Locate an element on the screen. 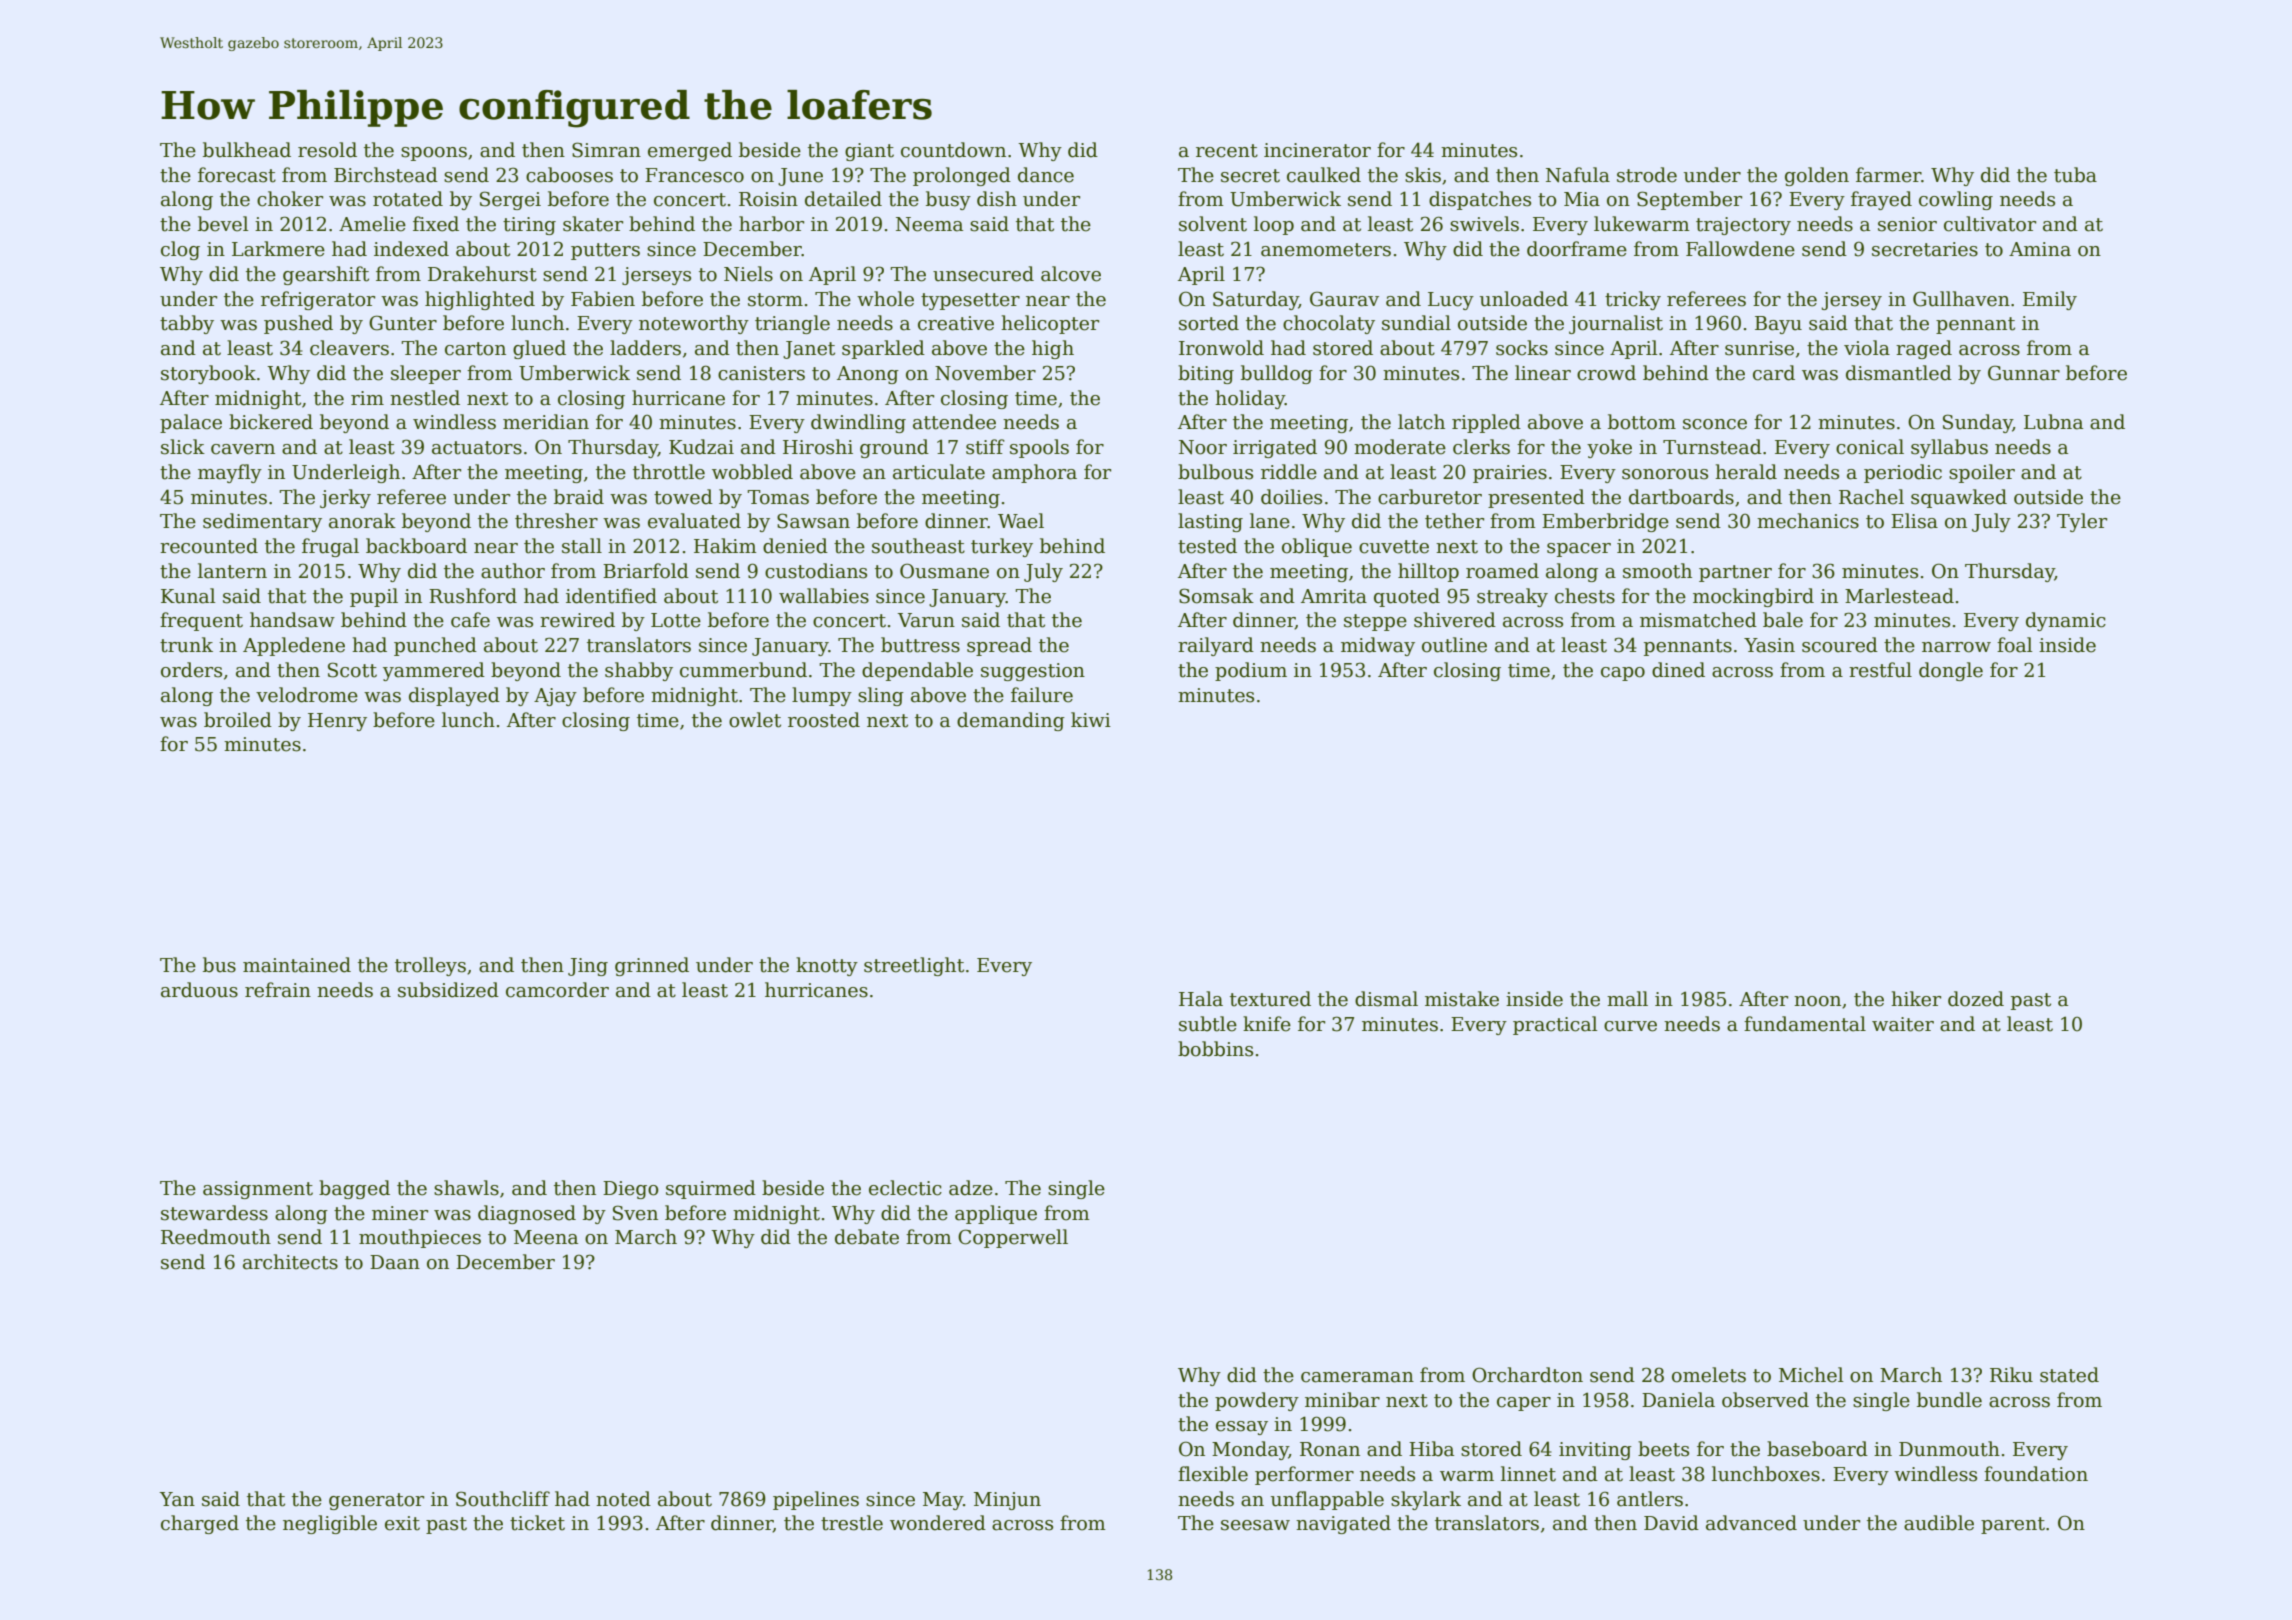  grinned is located at coordinates (652, 966).
